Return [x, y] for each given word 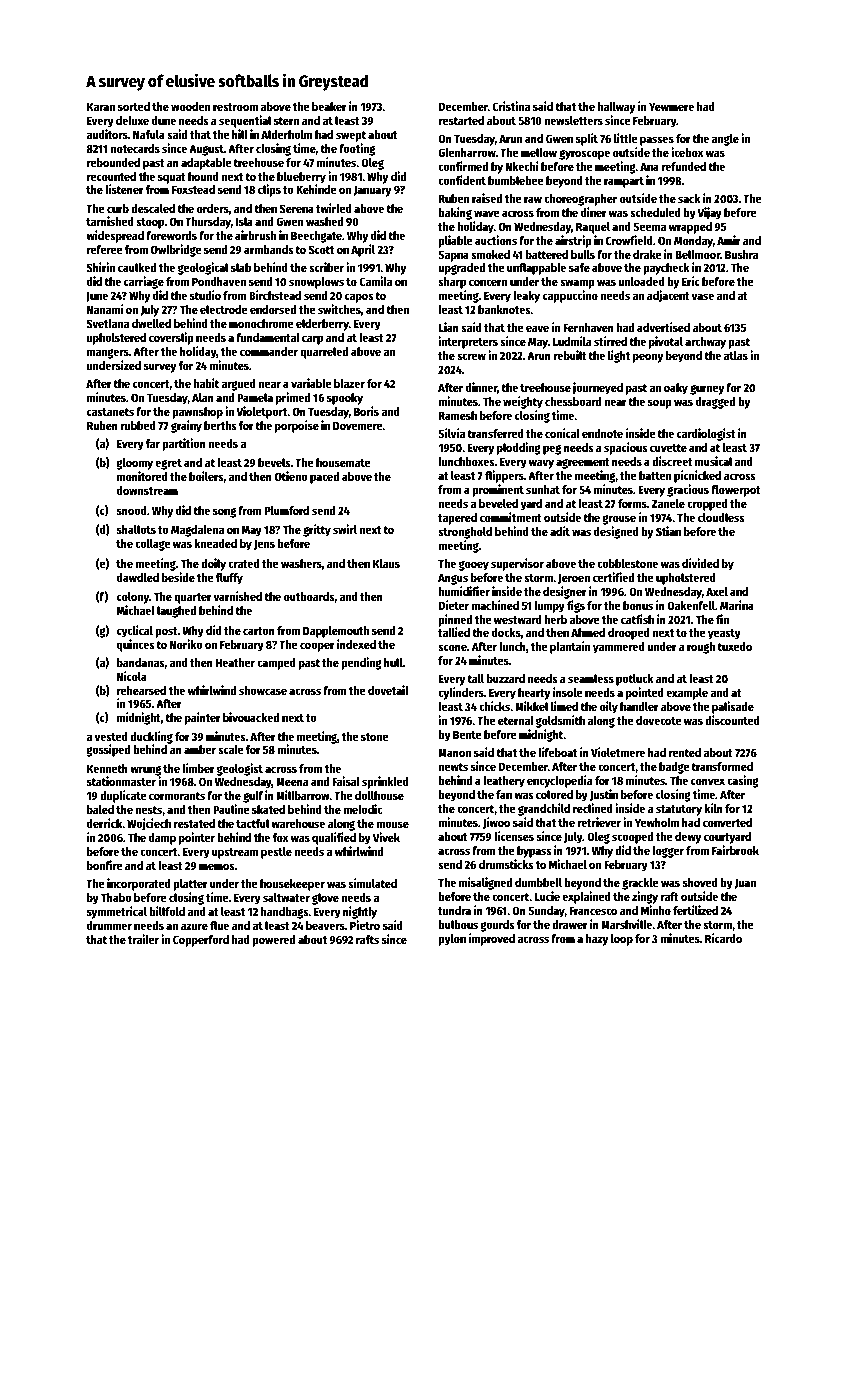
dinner [482, 388]
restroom [235, 107]
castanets [110, 412]
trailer [143, 939]
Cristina [511, 106]
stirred [610, 341]
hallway [616, 108]
